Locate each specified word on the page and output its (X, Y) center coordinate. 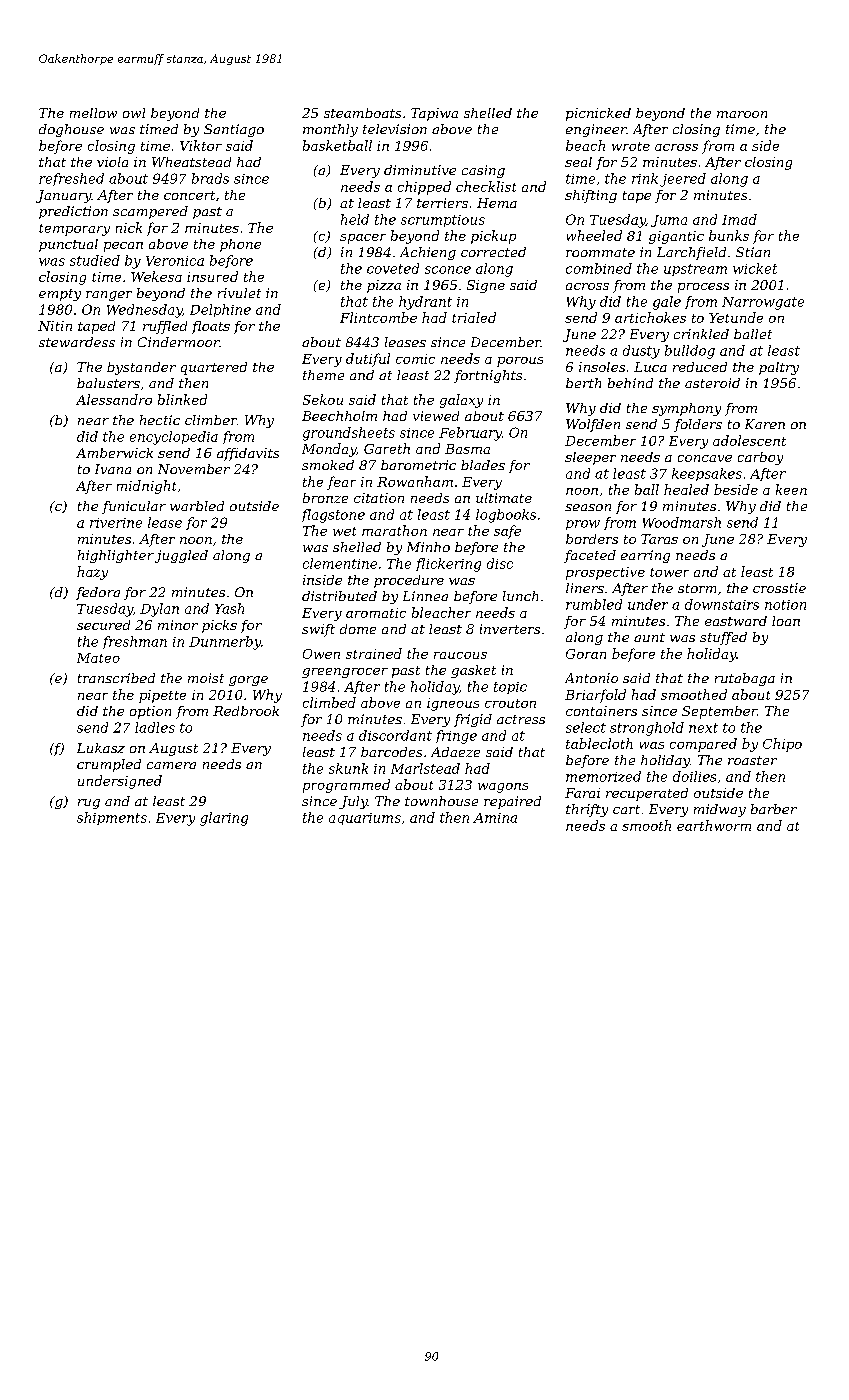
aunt (649, 637)
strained (374, 653)
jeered (683, 180)
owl (134, 113)
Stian (753, 252)
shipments (112, 818)
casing (483, 171)
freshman (135, 642)
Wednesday (144, 311)
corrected (493, 252)
